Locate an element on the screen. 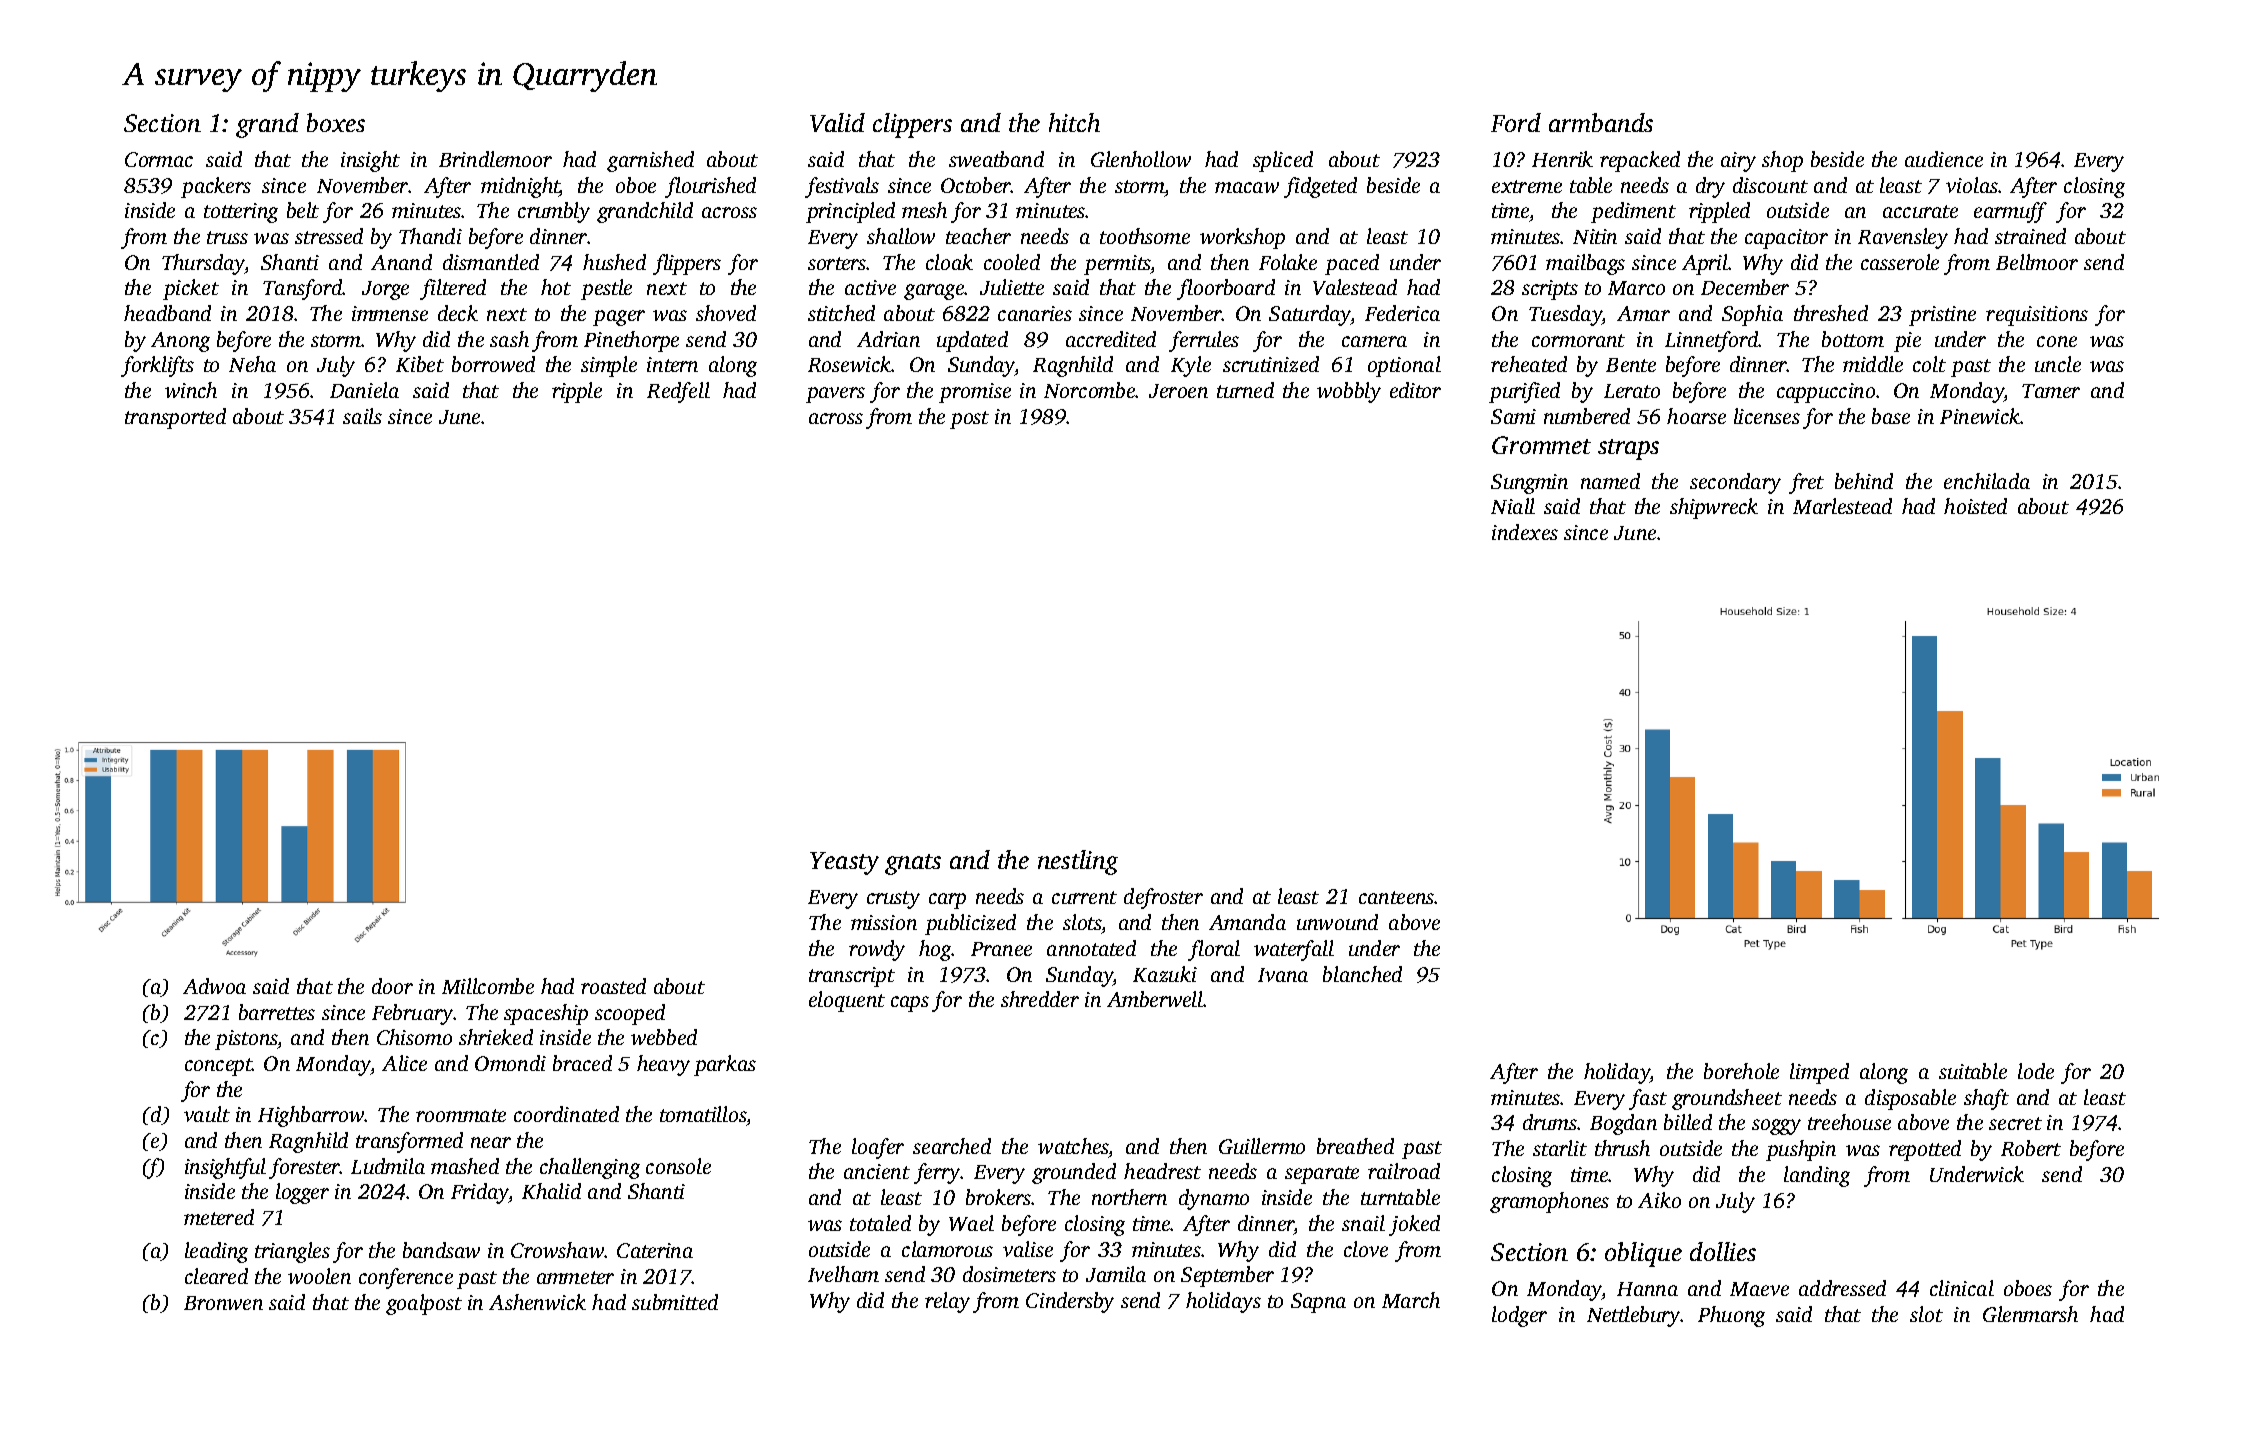 Image resolution: width=2249 pixels, height=1455 pixels. Glenmarsh is located at coordinates (2030, 1314).
